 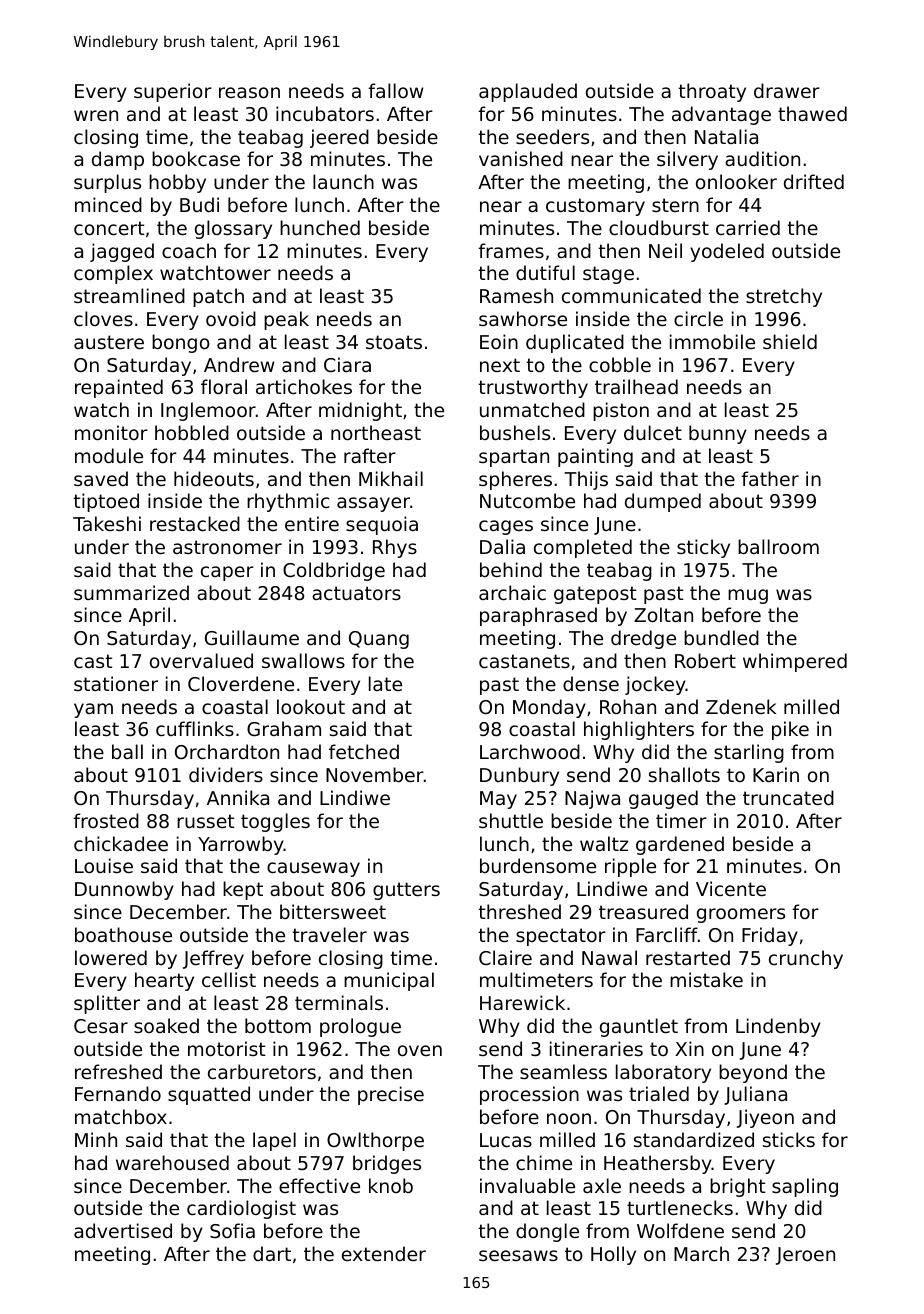 I want to click on frames, so click(x=511, y=250).
